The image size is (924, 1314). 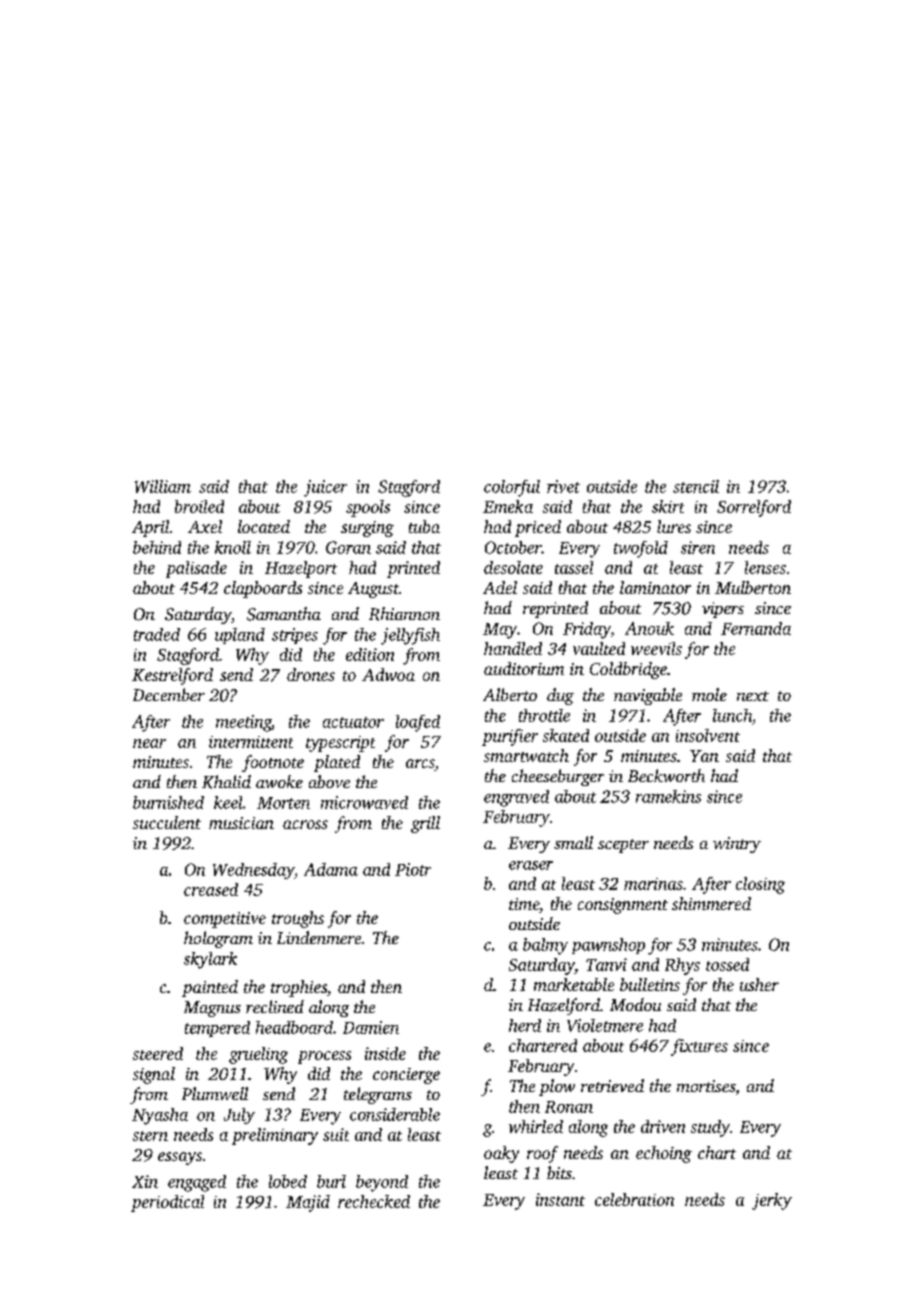 I want to click on April, so click(x=150, y=528).
